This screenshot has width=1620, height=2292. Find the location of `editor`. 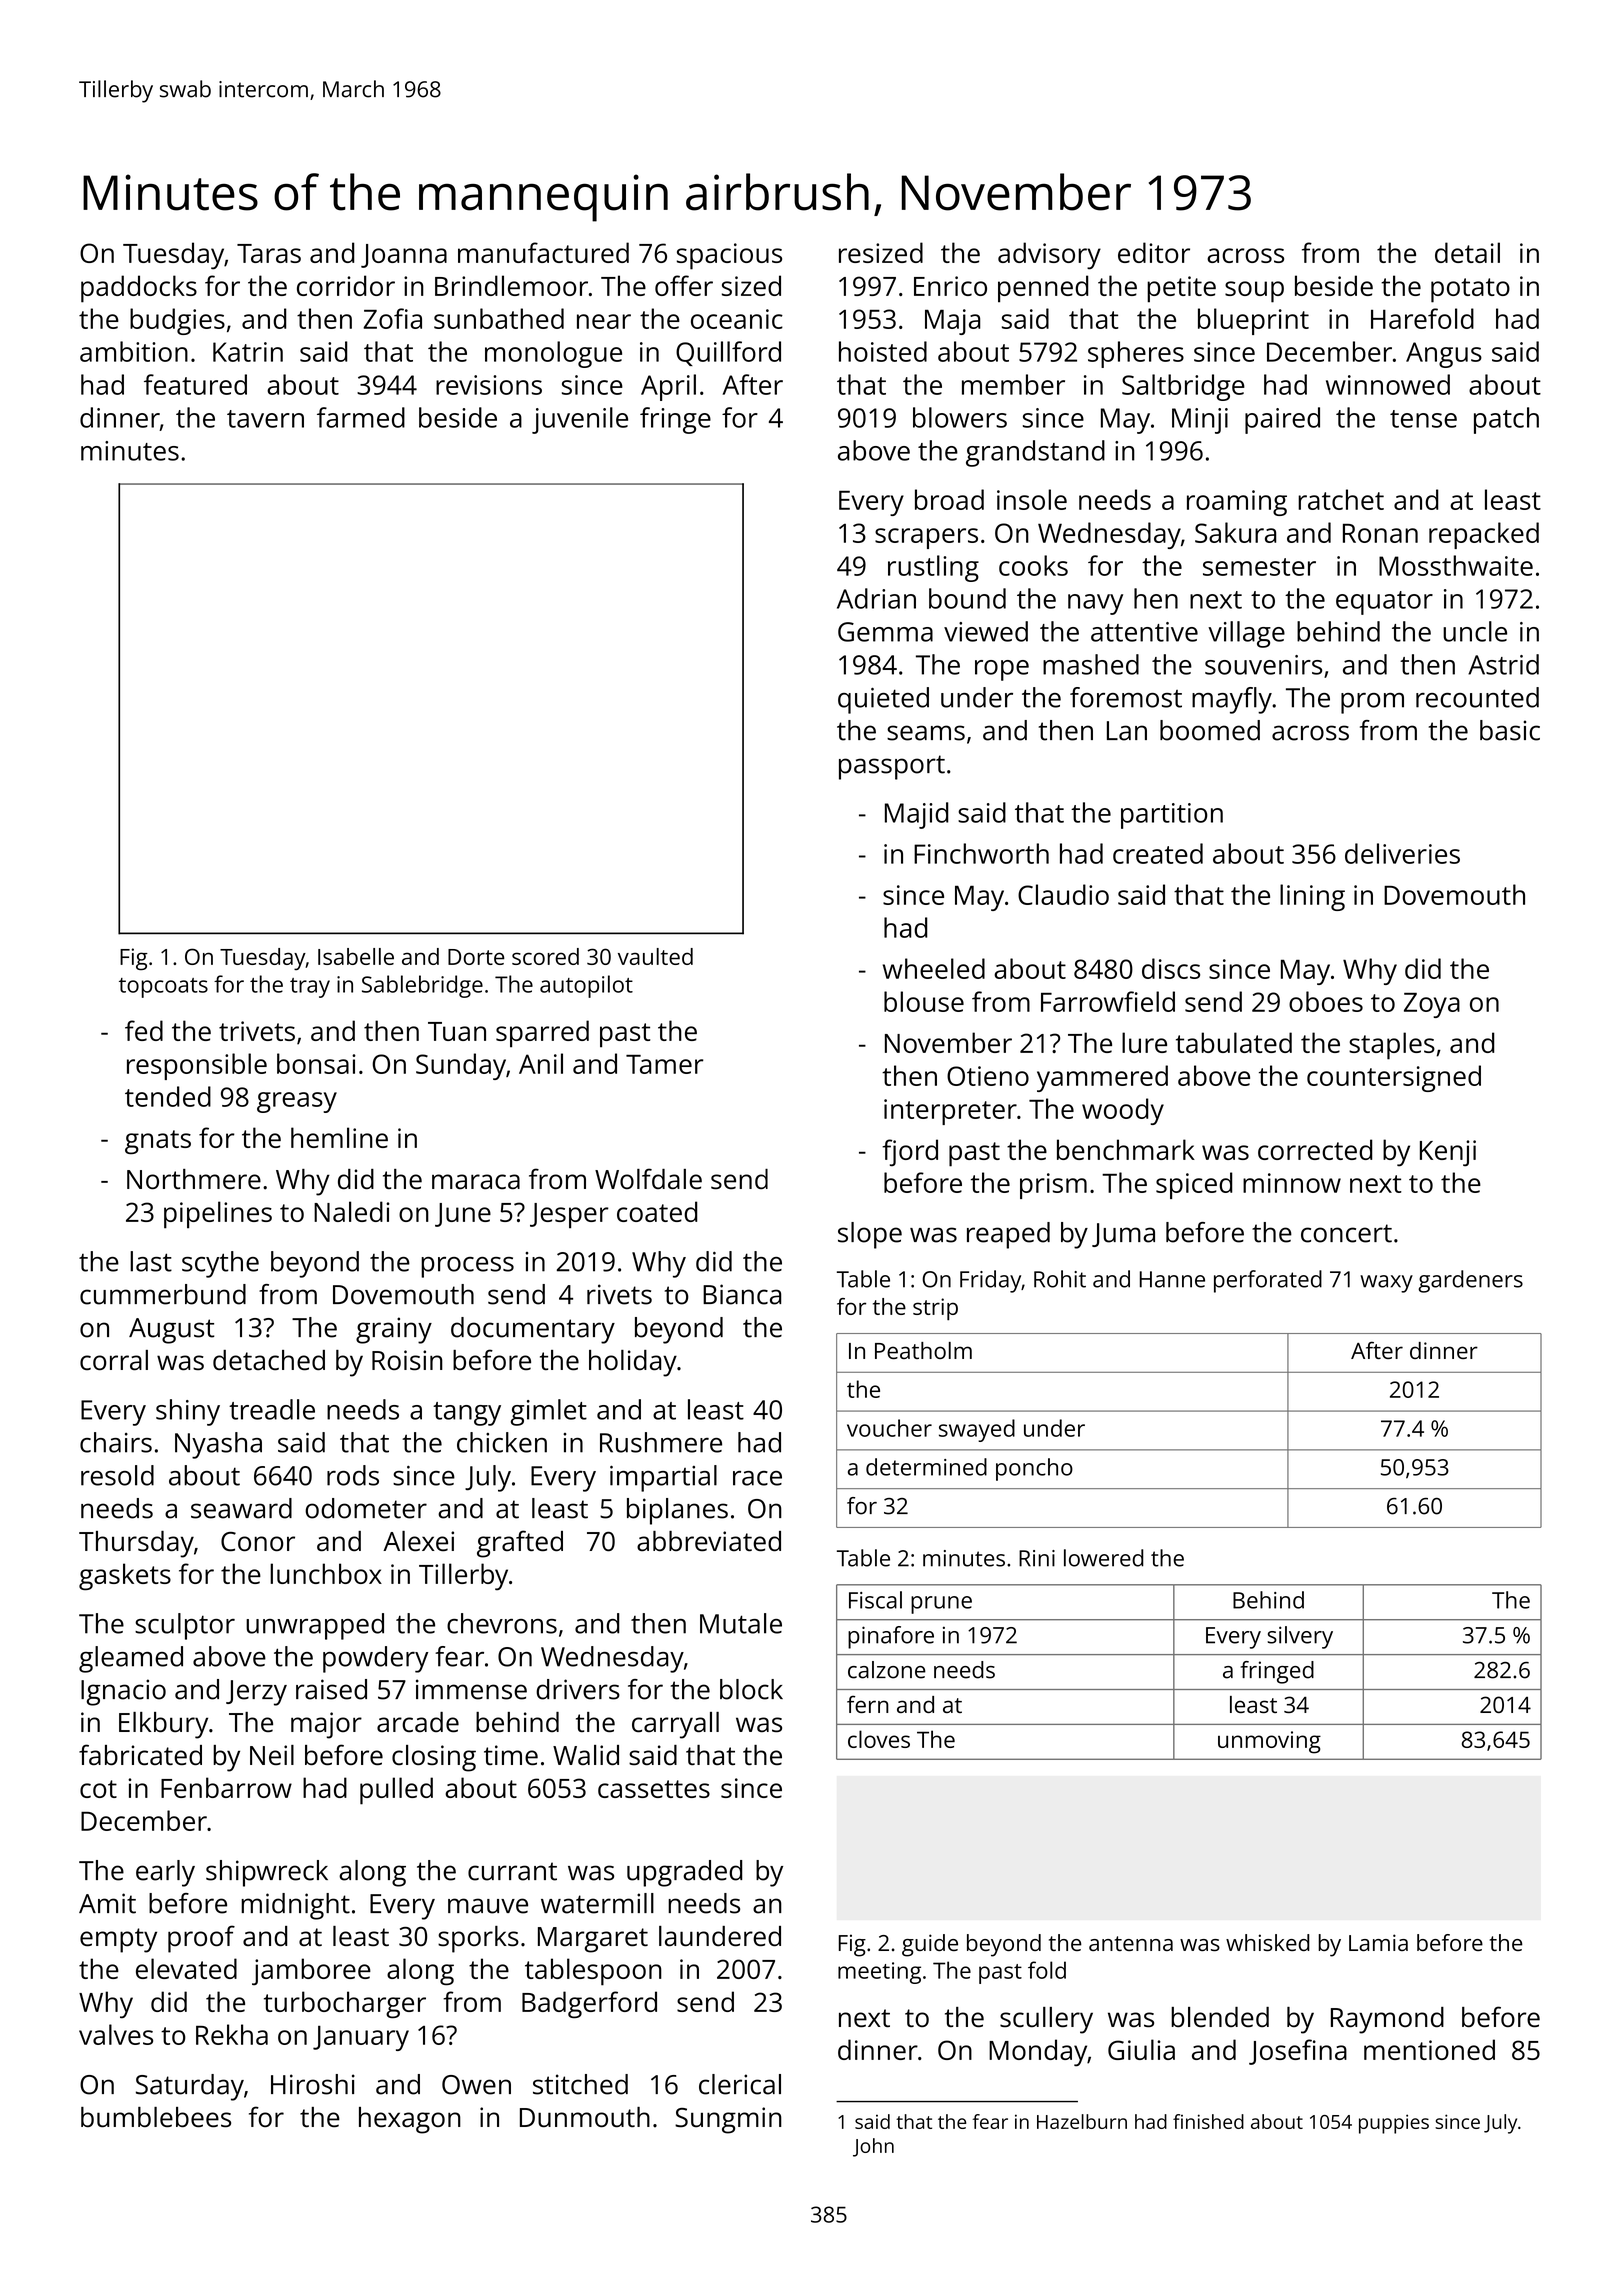

editor is located at coordinates (1154, 252).
